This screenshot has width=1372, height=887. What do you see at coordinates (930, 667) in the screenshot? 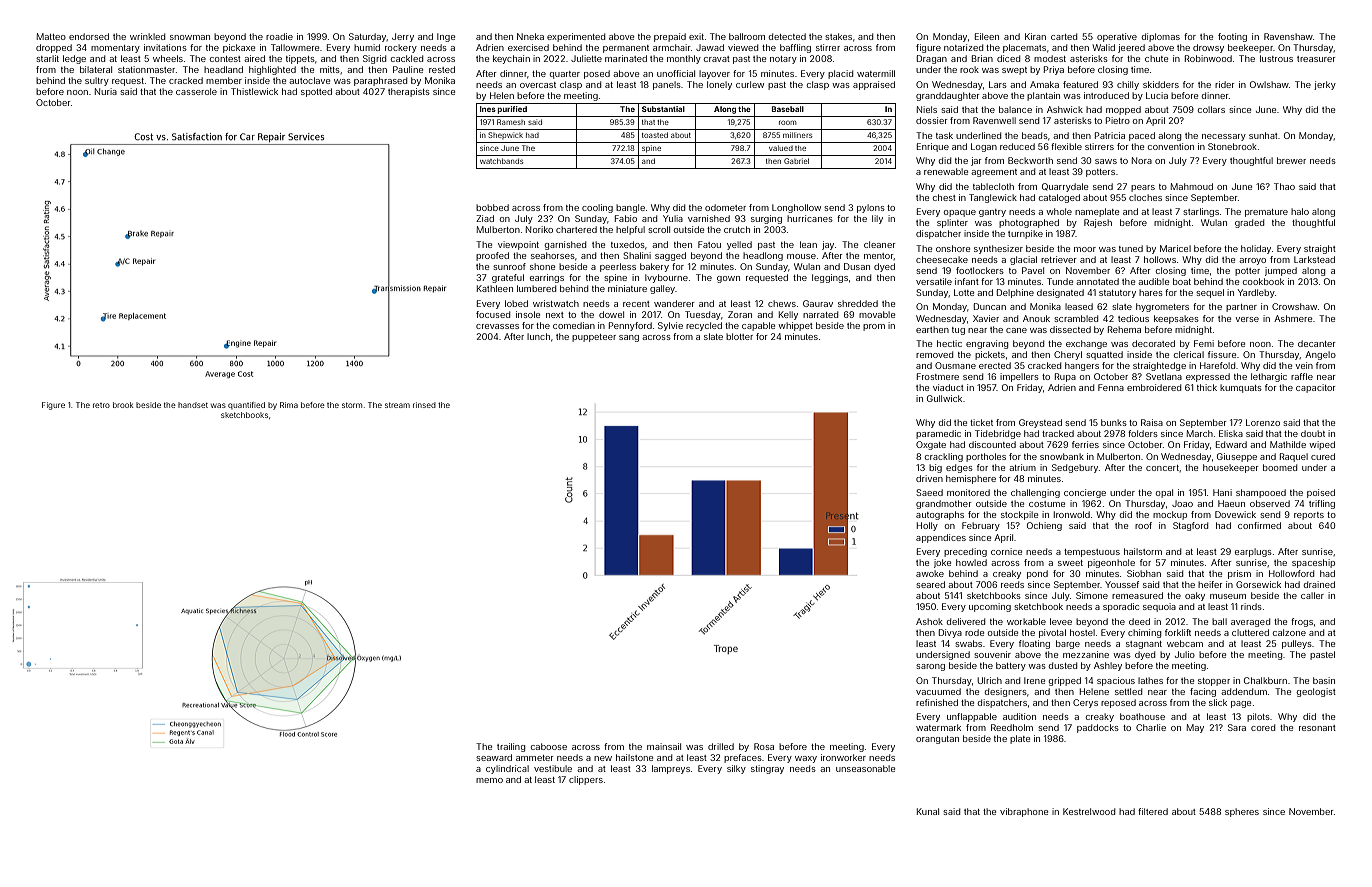
I see `sarong` at bounding box center [930, 667].
